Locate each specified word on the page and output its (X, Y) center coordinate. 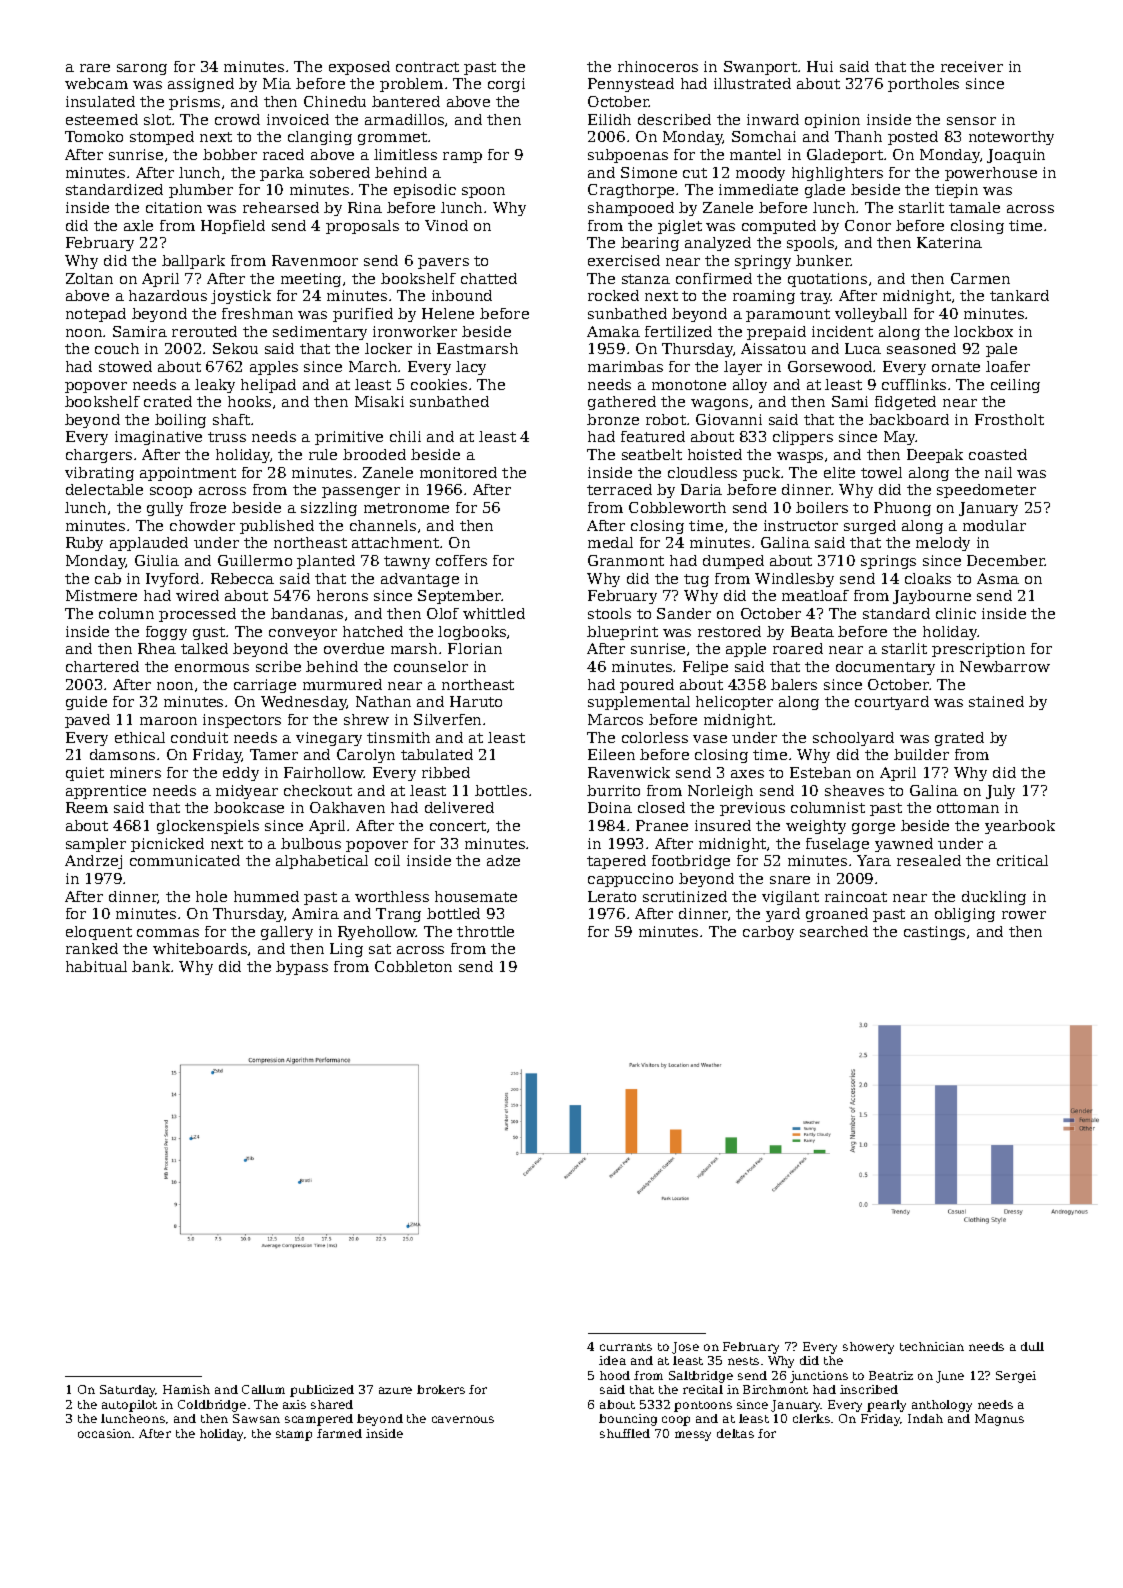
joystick (241, 297)
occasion (104, 1433)
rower (1024, 915)
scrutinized (685, 896)
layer (743, 368)
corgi (506, 85)
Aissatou (773, 348)
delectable (104, 489)
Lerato (612, 896)
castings (934, 933)
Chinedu (335, 101)
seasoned (921, 348)
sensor (971, 121)
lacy (471, 368)
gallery (287, 933)
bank (151, 966)
